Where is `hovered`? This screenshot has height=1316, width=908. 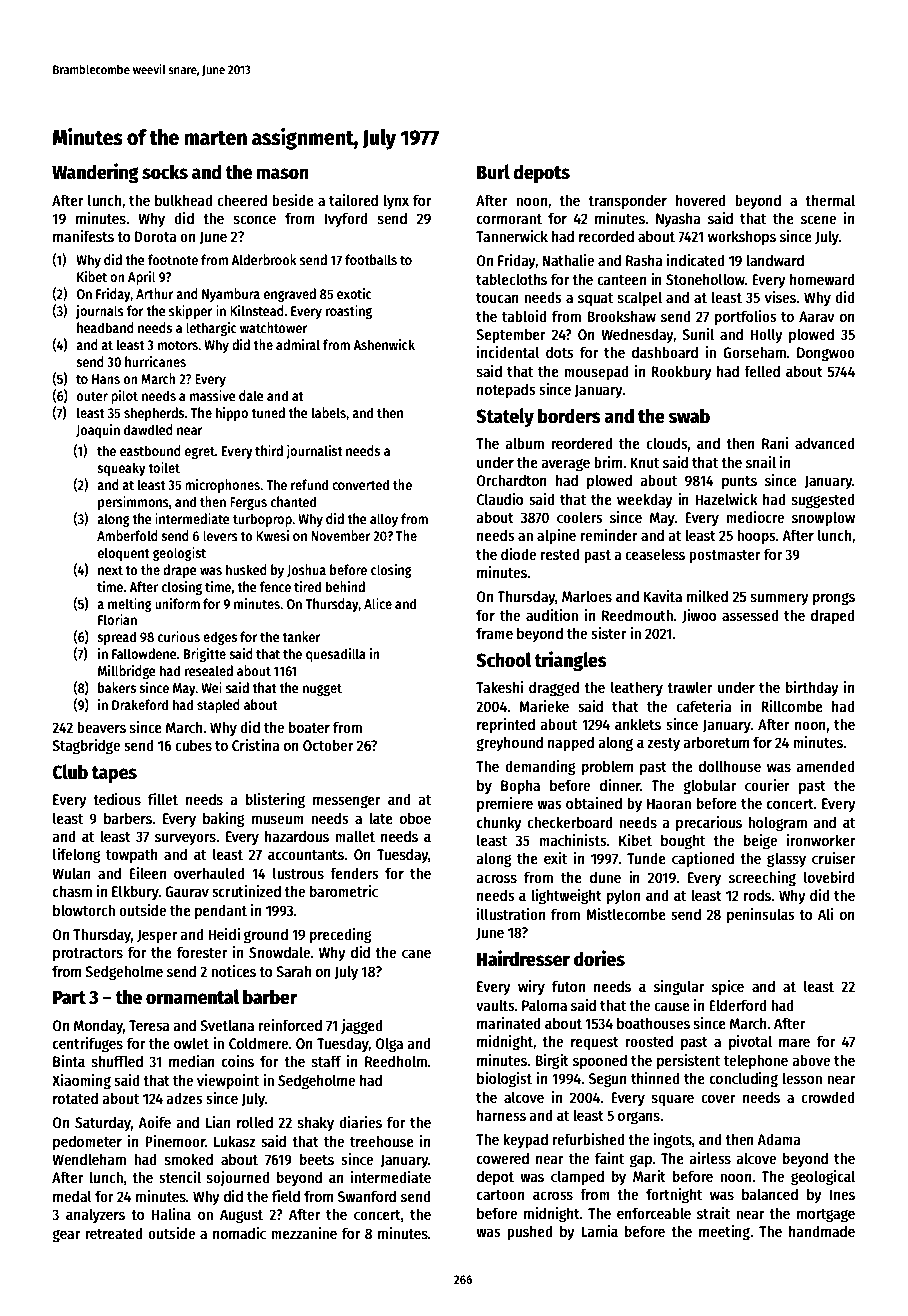 hovered is located at coordinates (701, 200).
